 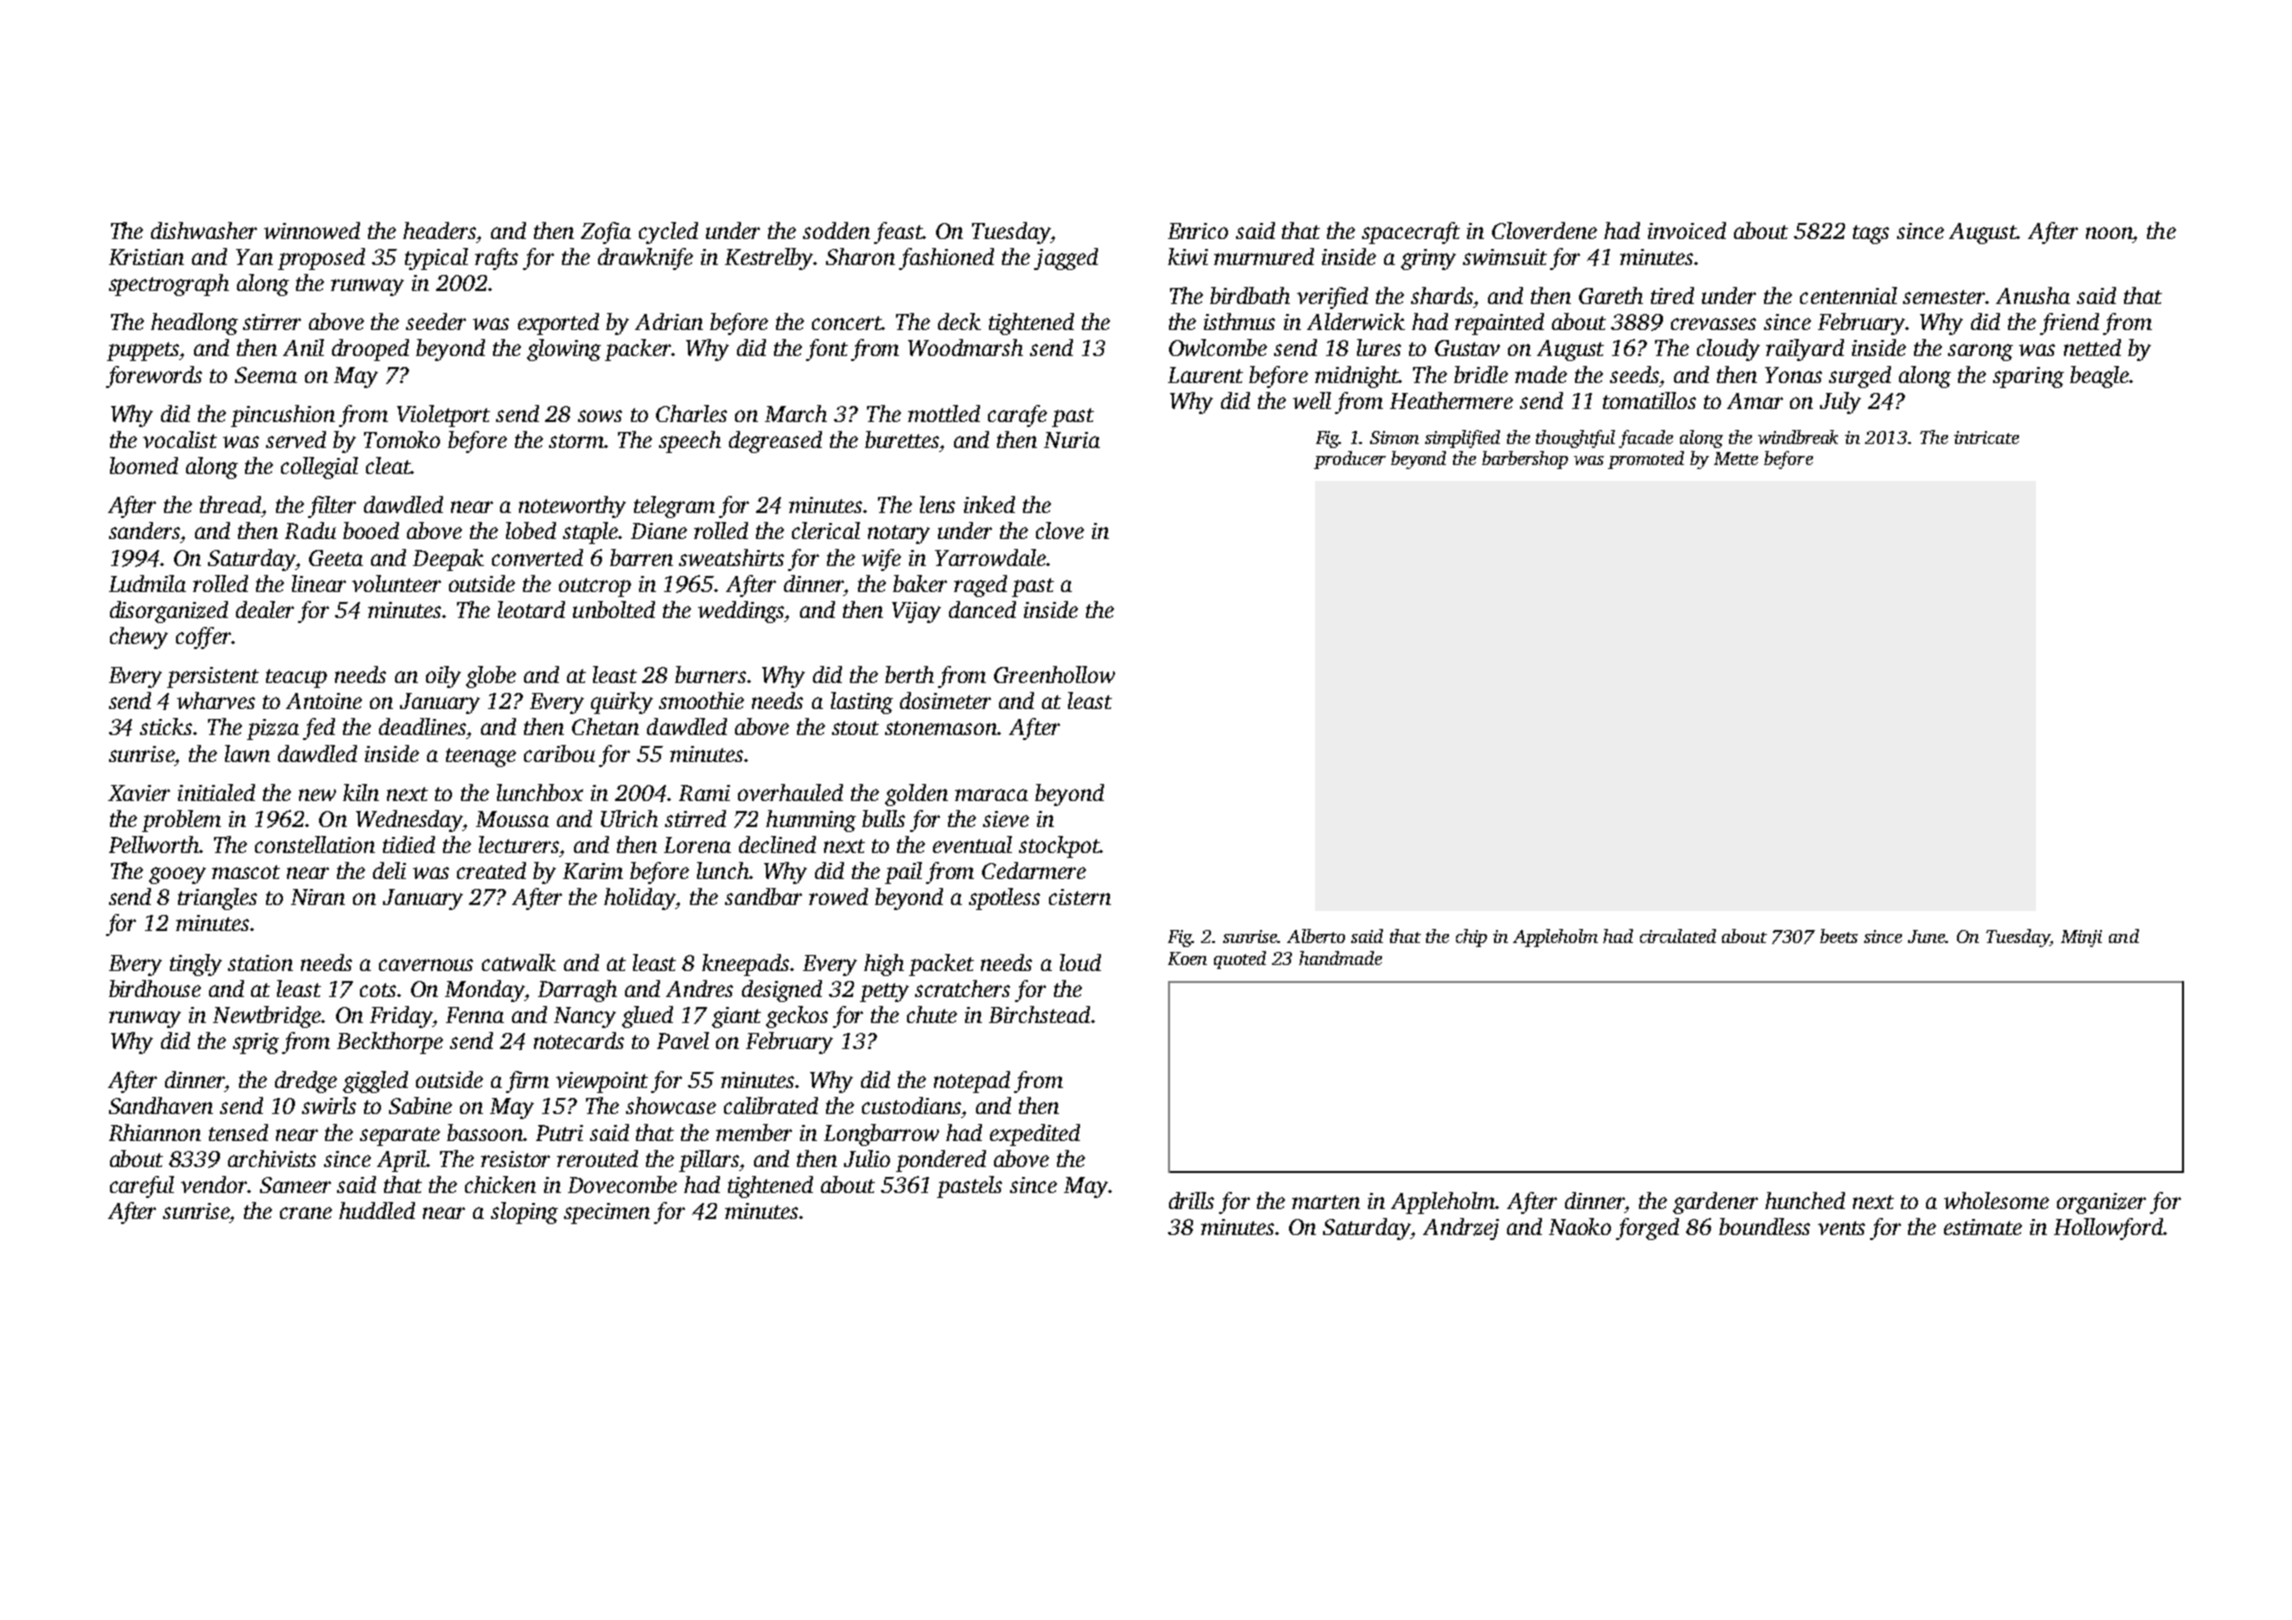 What do you see at coordinates (941, 1161) in the image?
I see `pondered` at bounding box center [941, 1161].
